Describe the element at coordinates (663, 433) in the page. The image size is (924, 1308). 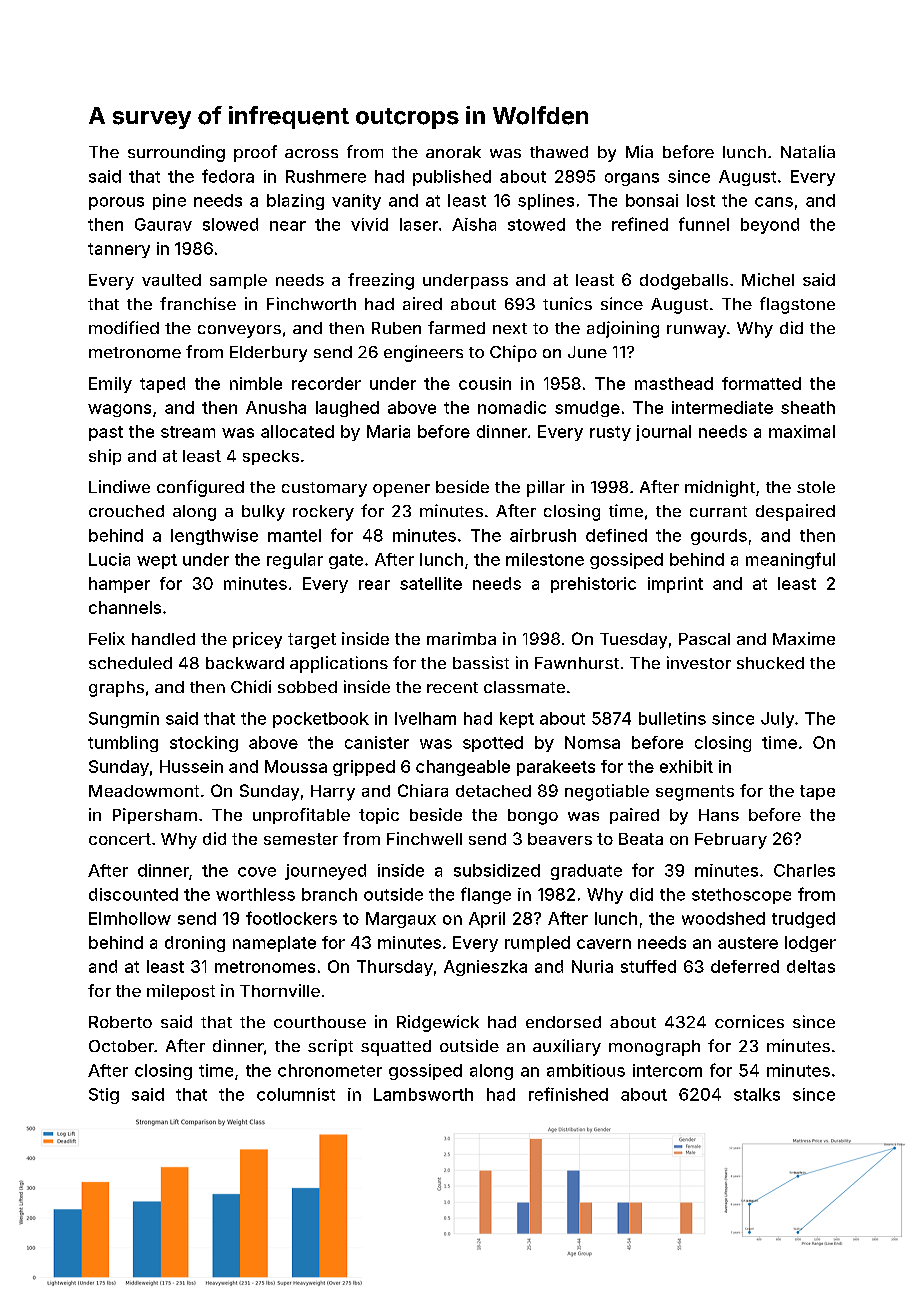
I see `journal` at that location.
